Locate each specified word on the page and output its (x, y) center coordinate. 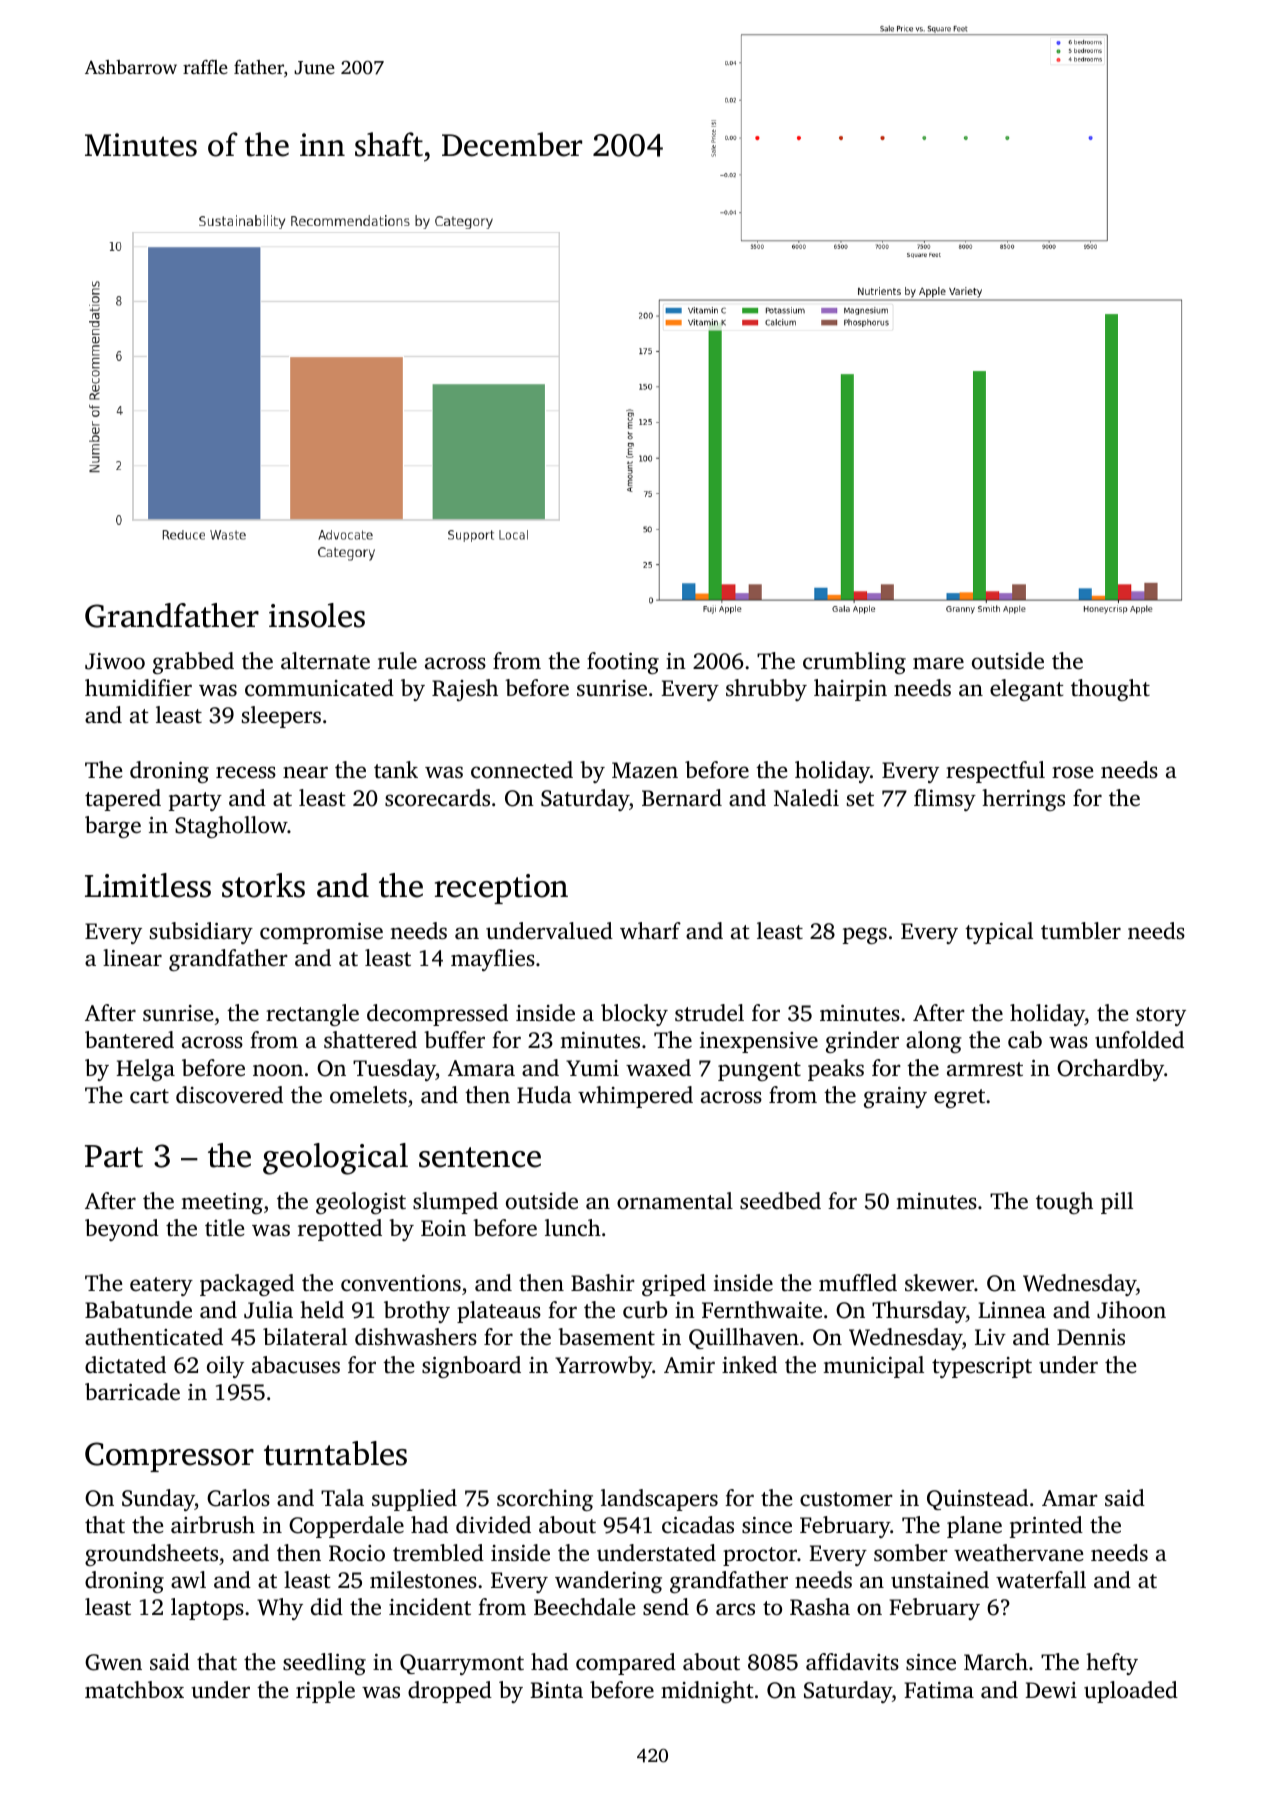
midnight (707, 1692)
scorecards (437, 798)
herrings (1023, 800)
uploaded (1131, 1692)
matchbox (134, 1690)
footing (623, 663)
